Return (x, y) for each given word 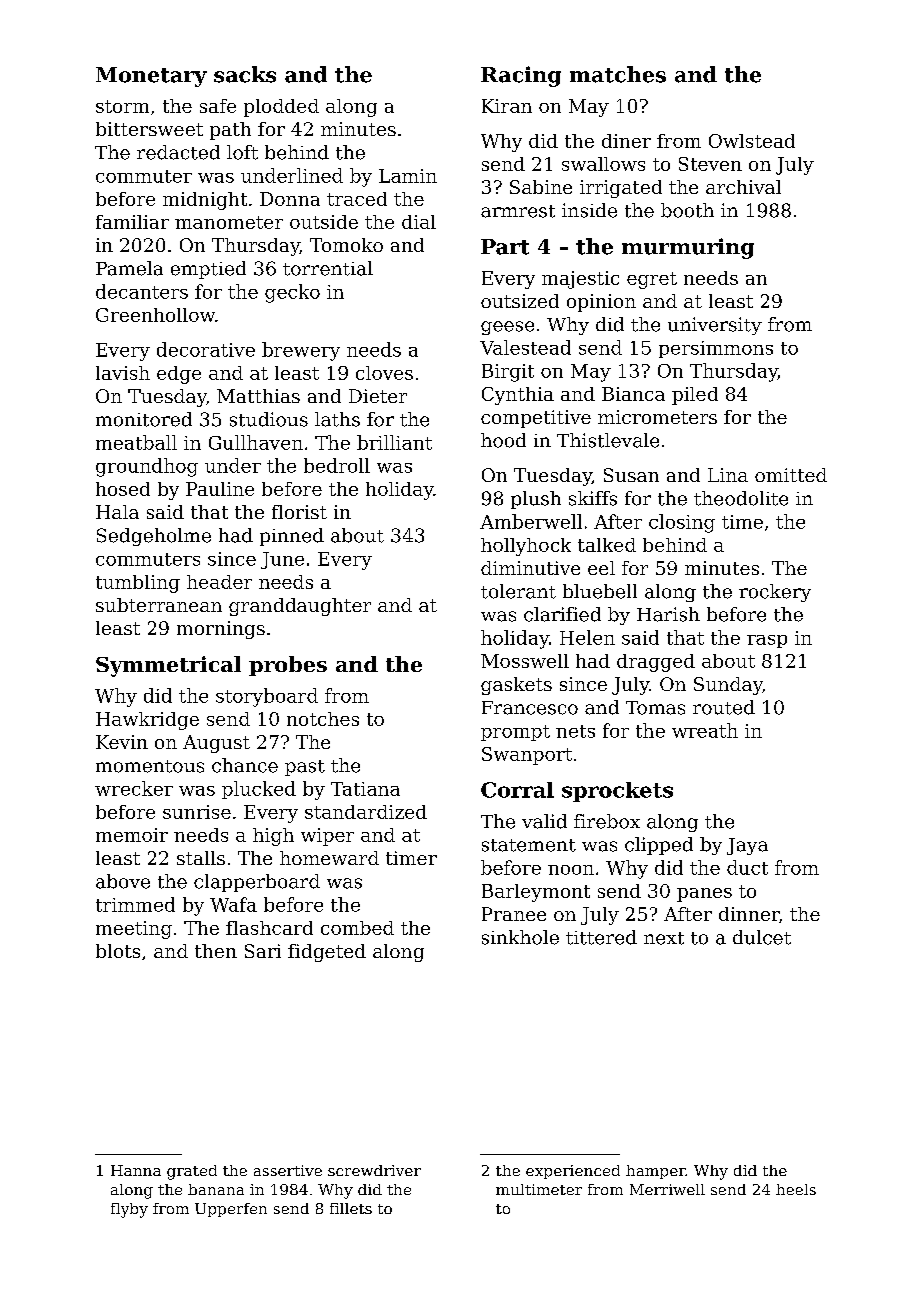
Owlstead (752, 141)
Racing (521, 76)
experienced (573, 1172)
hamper (655, 1172)
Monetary (151, 77)
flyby (129, 1210)
